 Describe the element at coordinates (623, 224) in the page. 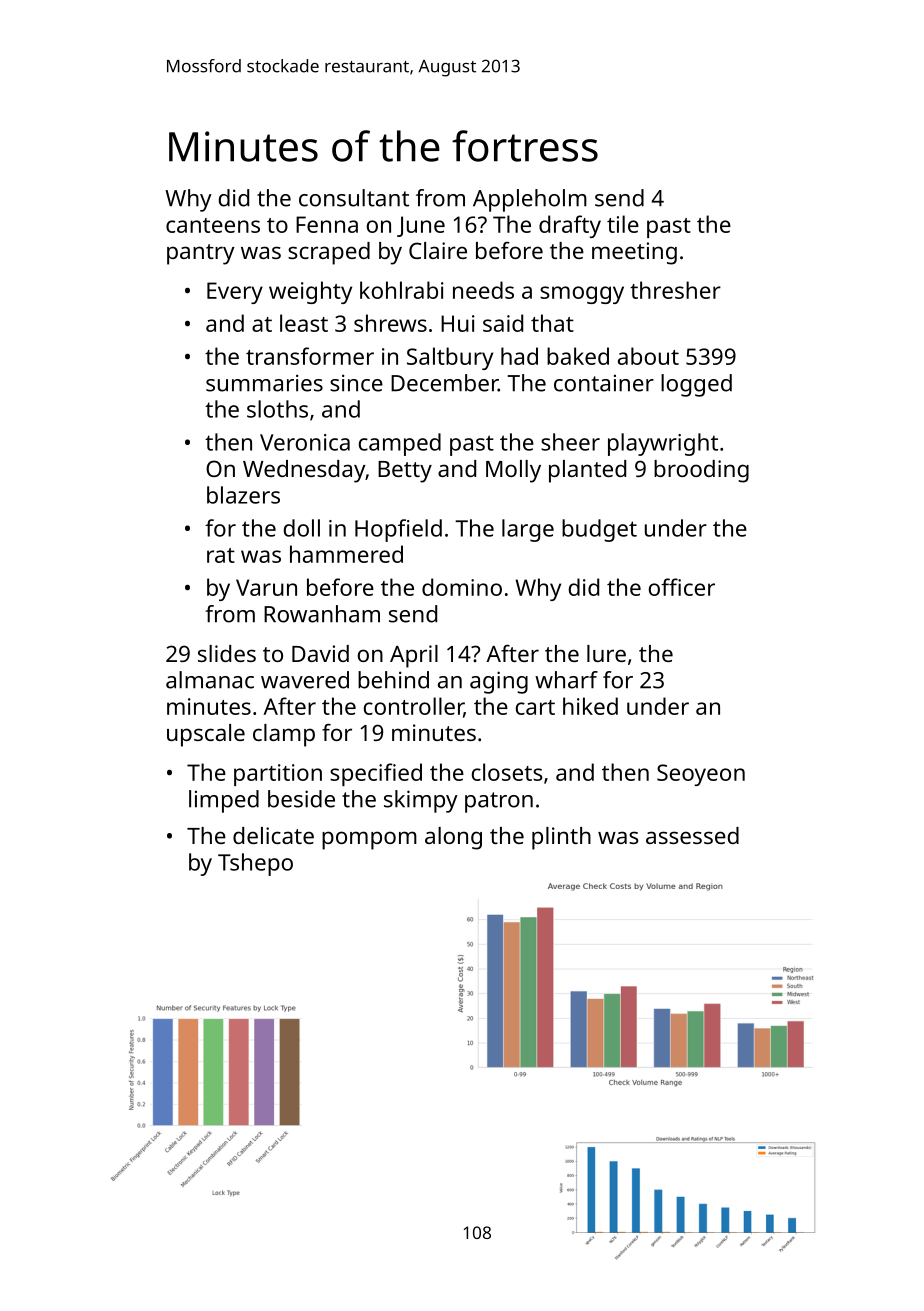

I see `tile` at that location.
